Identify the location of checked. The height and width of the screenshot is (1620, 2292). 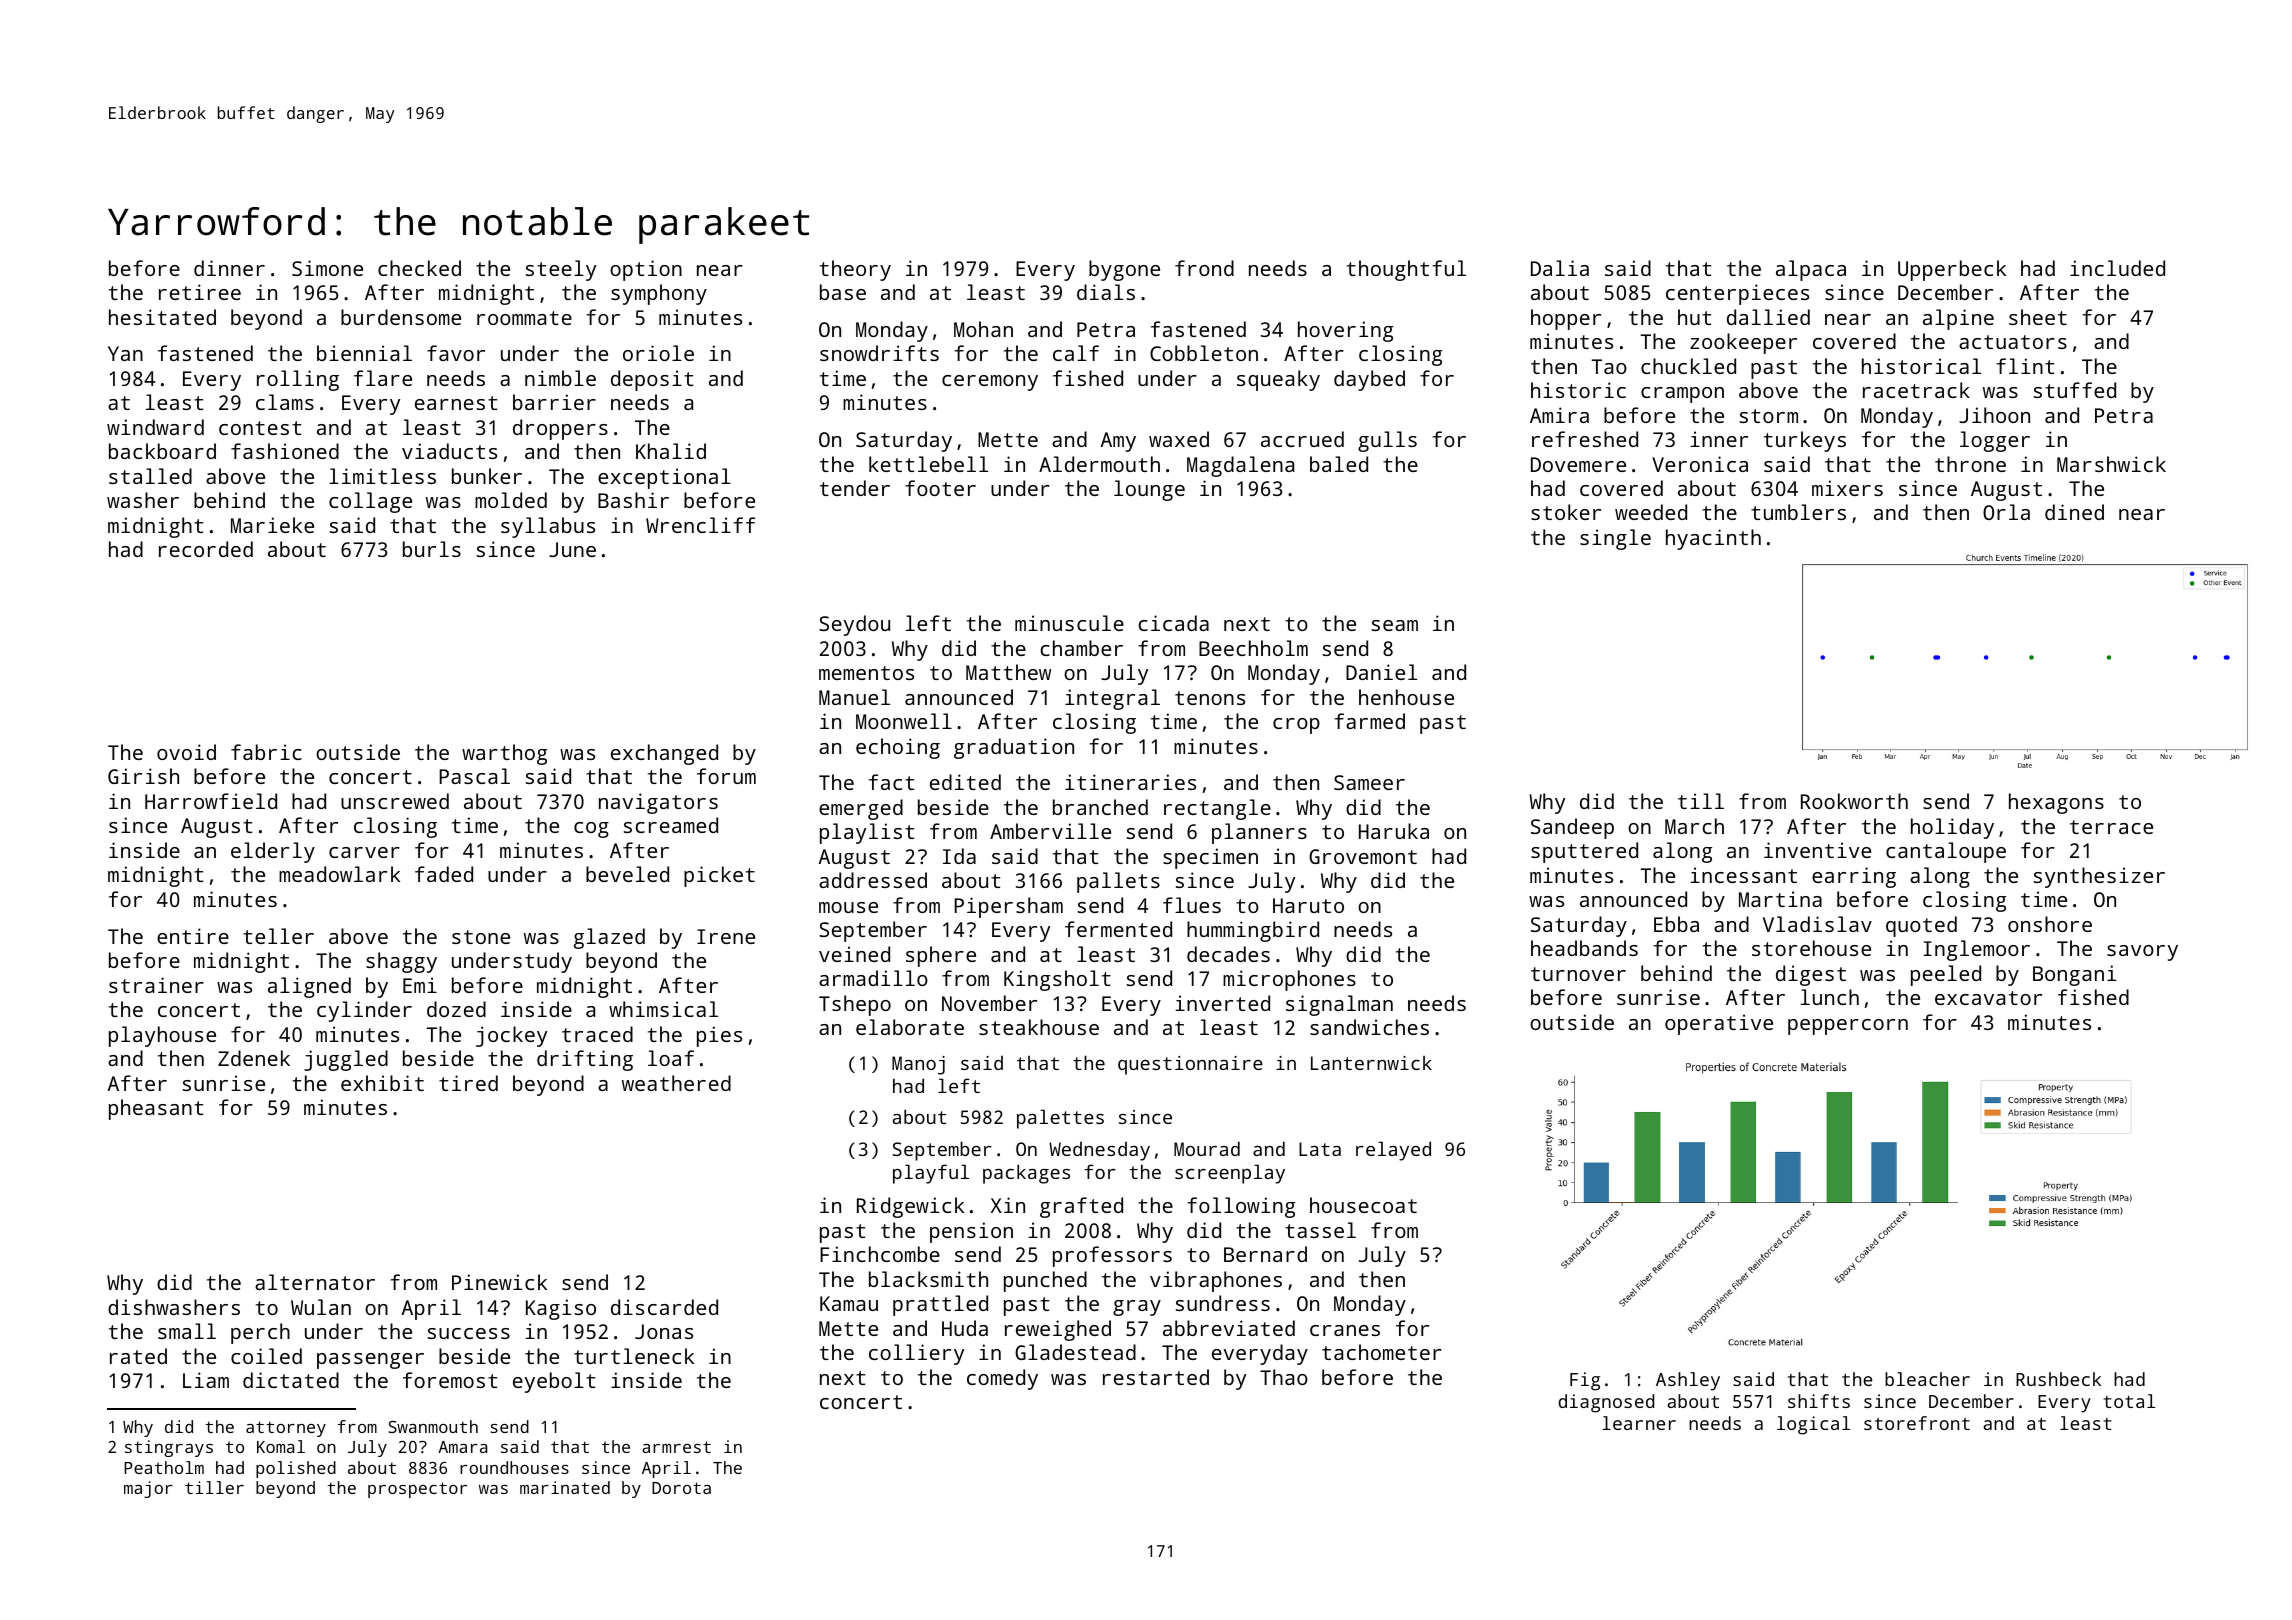
(419, 268).
